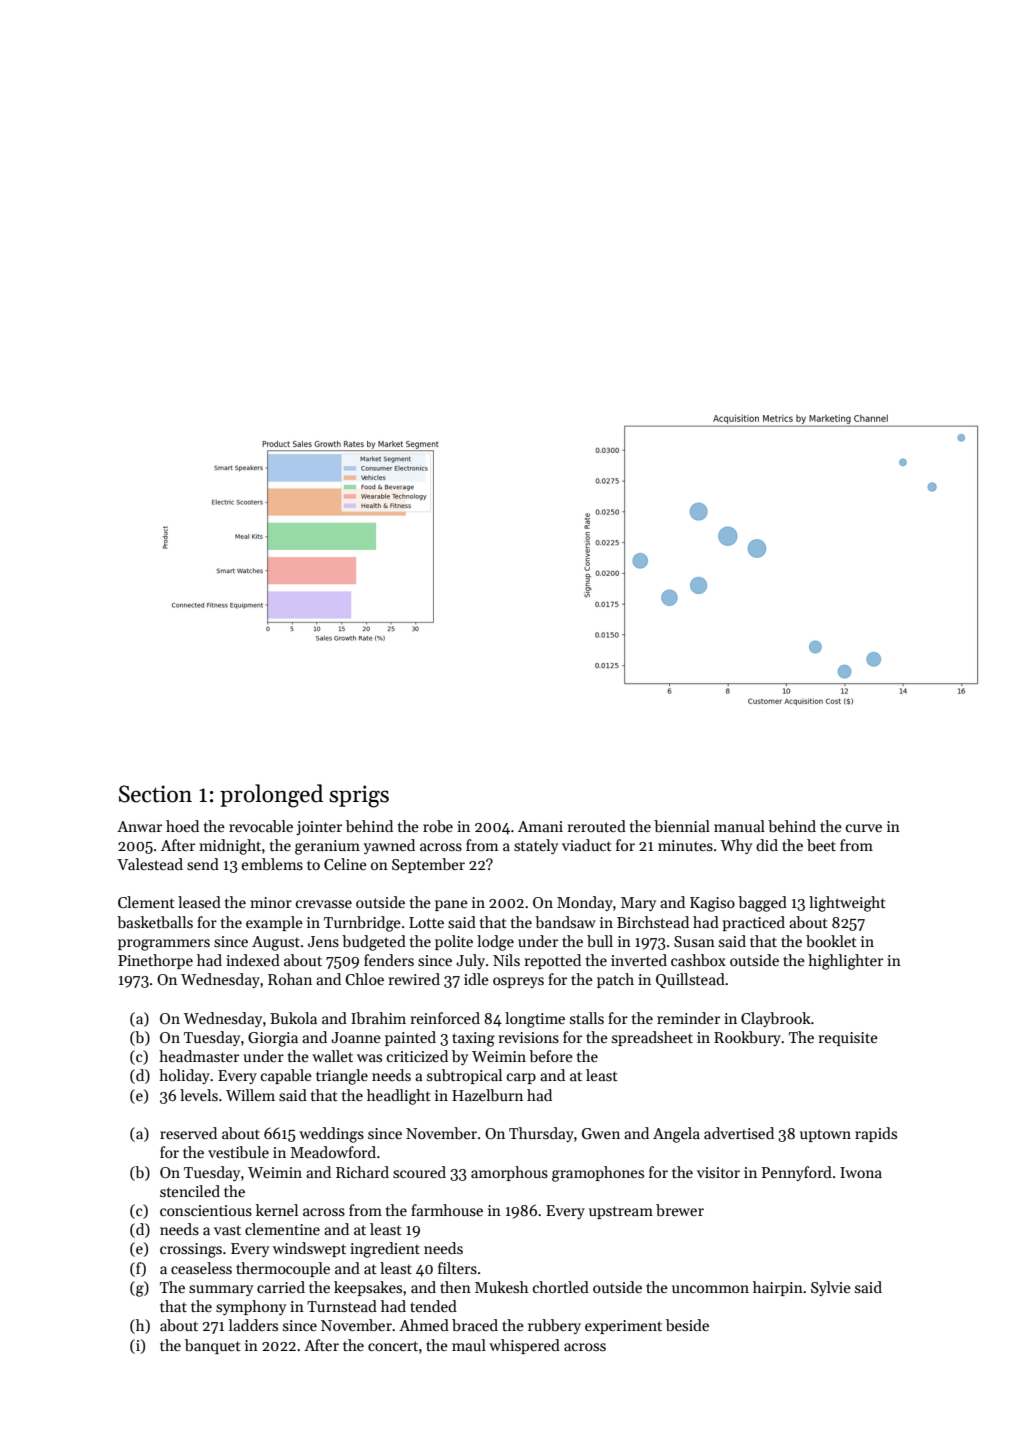 The height and width of the screenshot is (1453, 1023). I want to click on Section, so click(155, 794).
